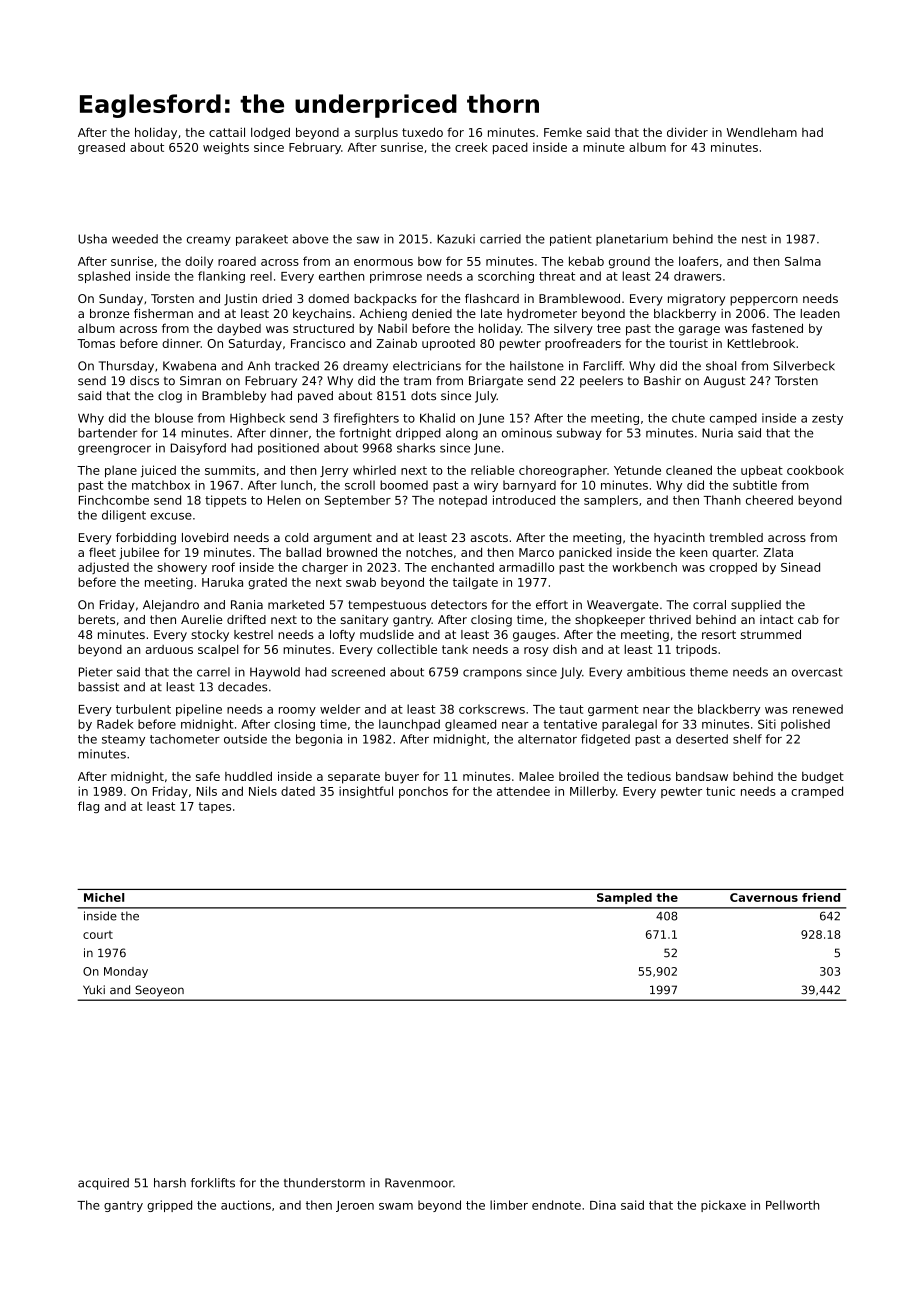 This screenshot has height=1308, width=924. Describe the element at coordinates (419, 1183) in the screenshot. I see `Ravenmoor` at that location.
